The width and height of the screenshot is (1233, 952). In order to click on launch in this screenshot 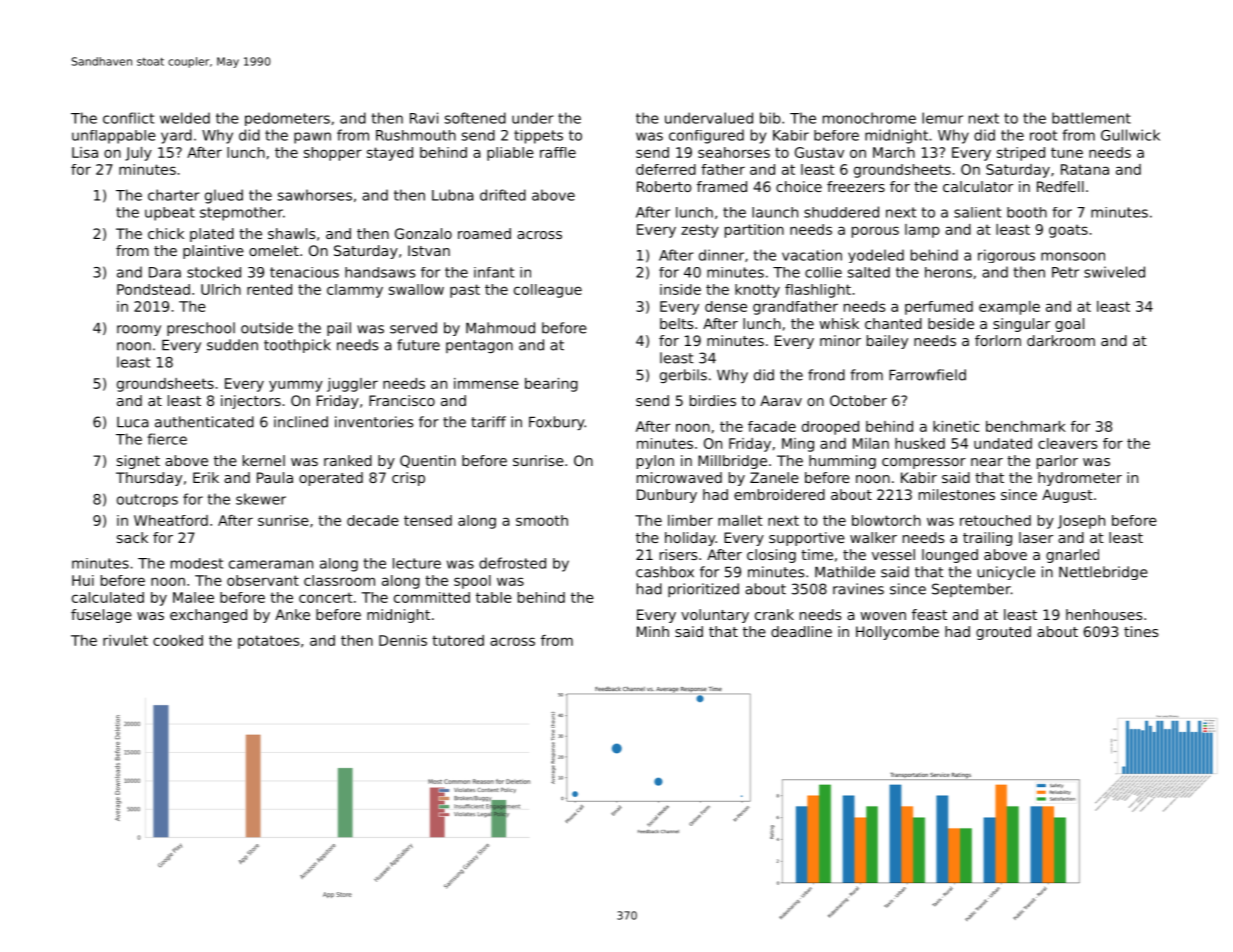, I will do `click(775, 212)`.
